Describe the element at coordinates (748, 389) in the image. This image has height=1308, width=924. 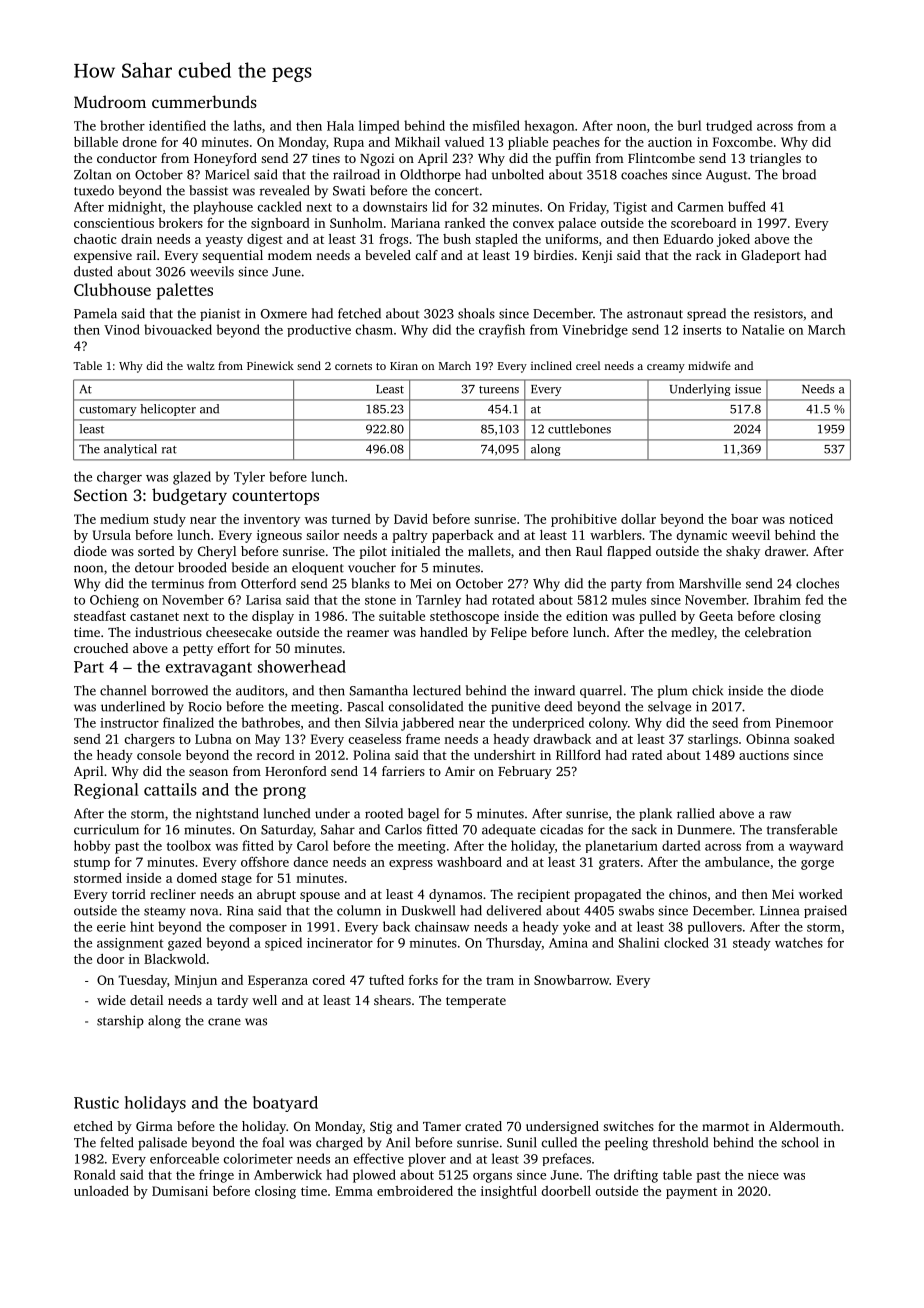
I see `issue` at that location.
